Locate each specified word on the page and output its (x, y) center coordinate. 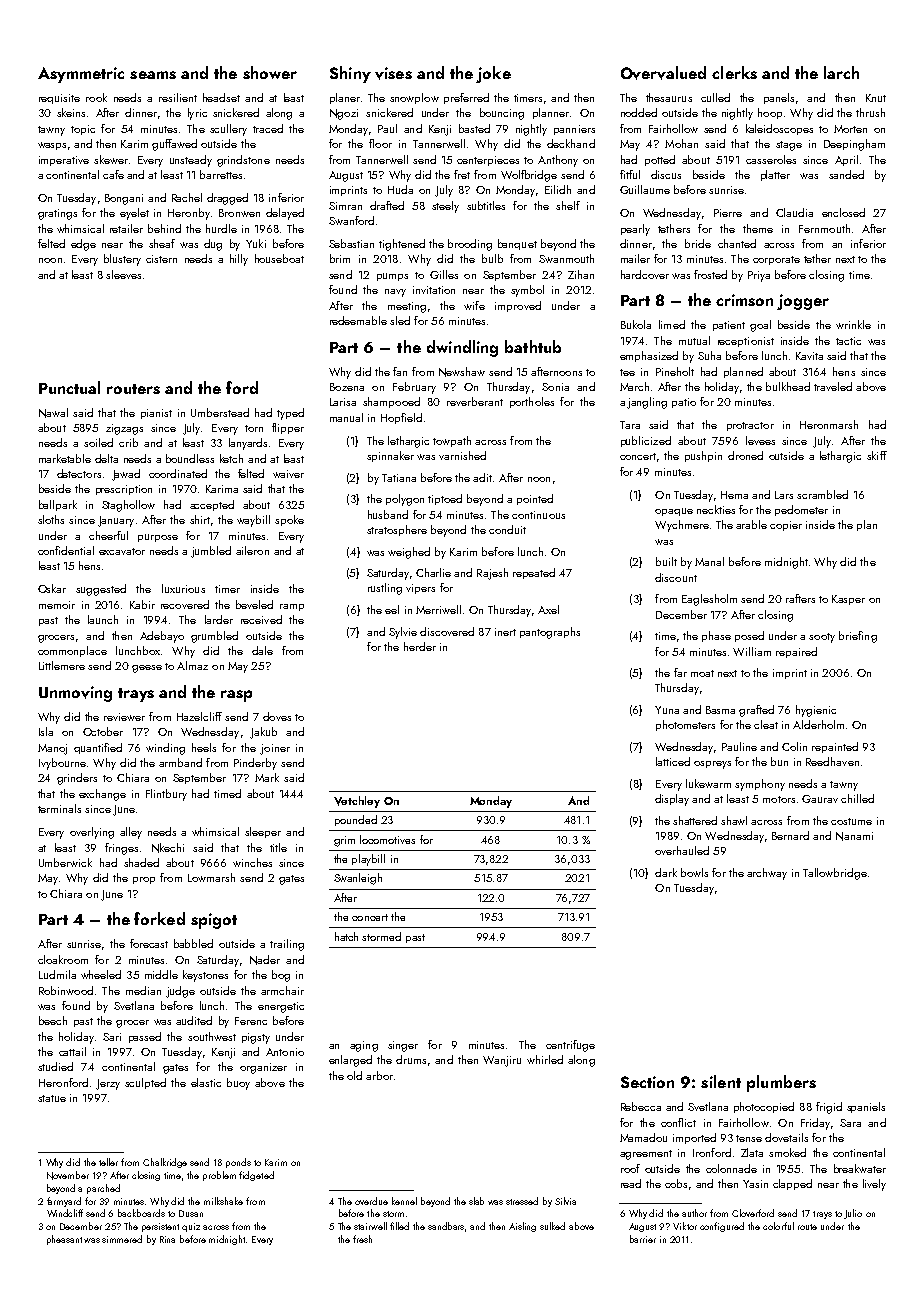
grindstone (243, 161)
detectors (79, 473)
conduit (507, 529)
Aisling (522, 1227)
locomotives (387, 839)
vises (393, 73)
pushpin (703, 456)
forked (159, 918)
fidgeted (256, 1176)
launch (103, 619)
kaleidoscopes (779, 129)
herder (420, 646)
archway (767, 874)
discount (676, 577)
